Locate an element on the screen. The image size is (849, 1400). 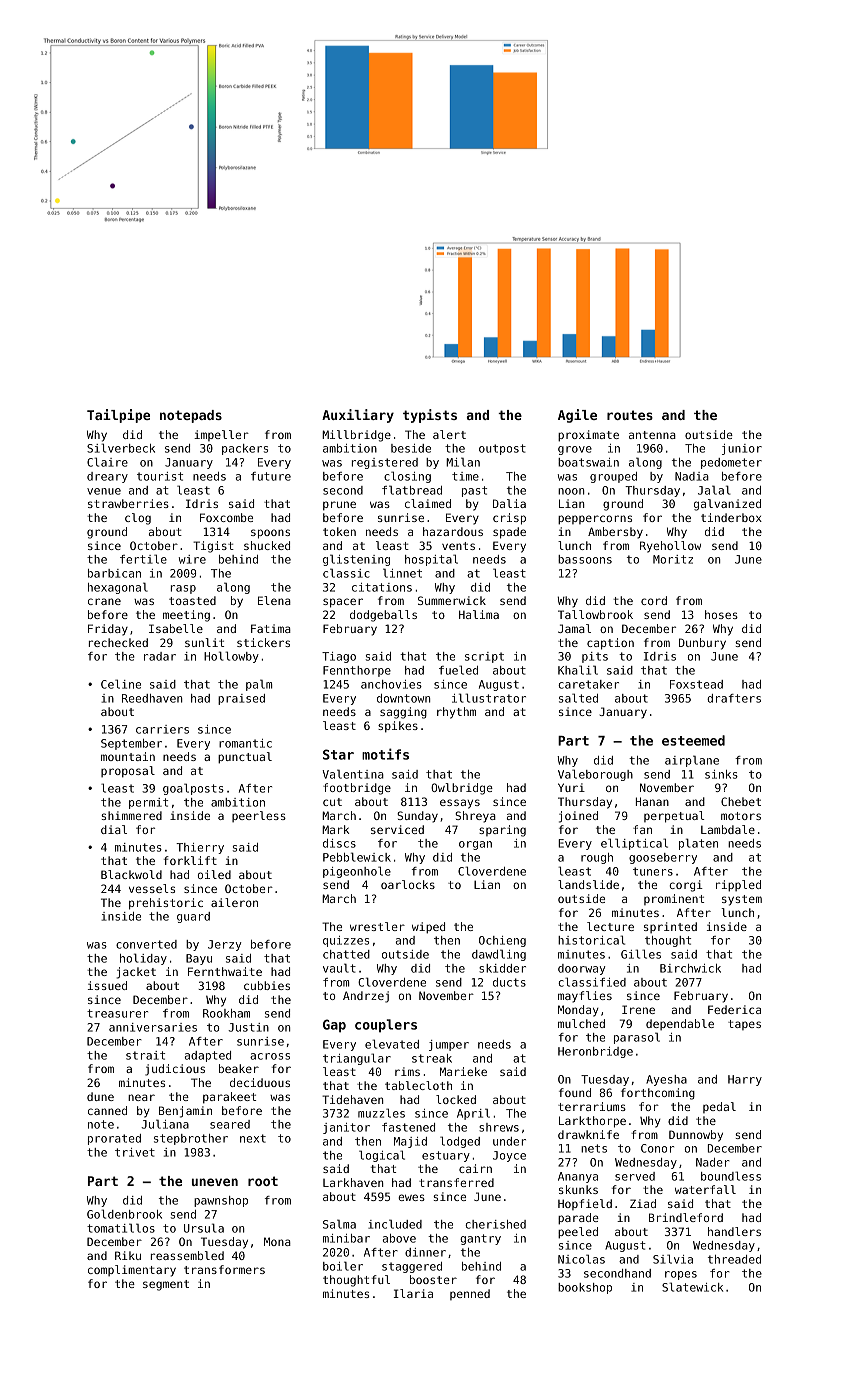
Hanan is located at coordinates (652, 801).
